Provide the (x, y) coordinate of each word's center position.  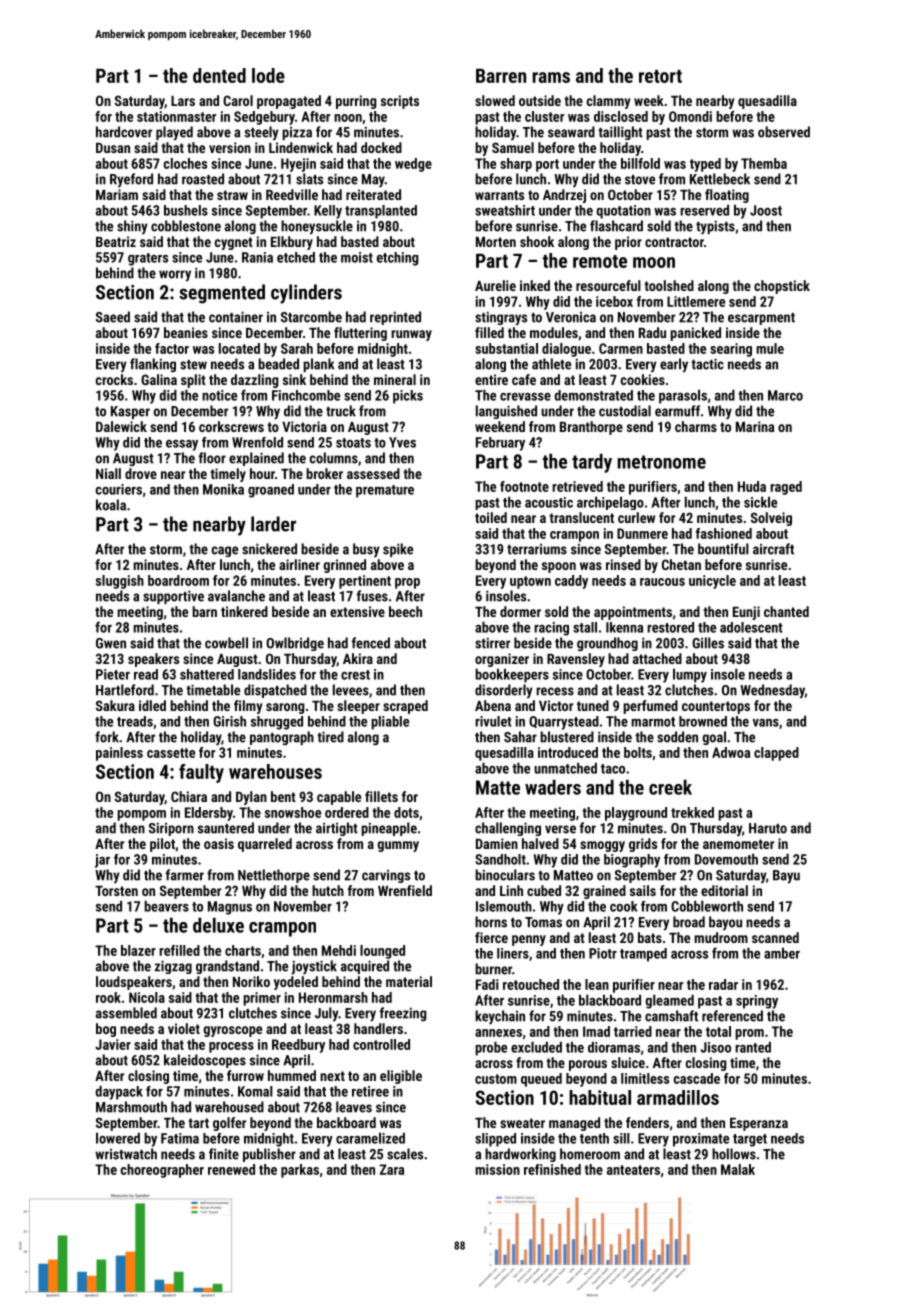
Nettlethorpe (274, 876)
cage (224, 551)
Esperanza (759, 1124)
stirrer (492, 643)
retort (660, 76)
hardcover (124, 132)
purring (356, 102)
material (409, 981)
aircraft (773, 549)
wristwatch (126, 1154)
